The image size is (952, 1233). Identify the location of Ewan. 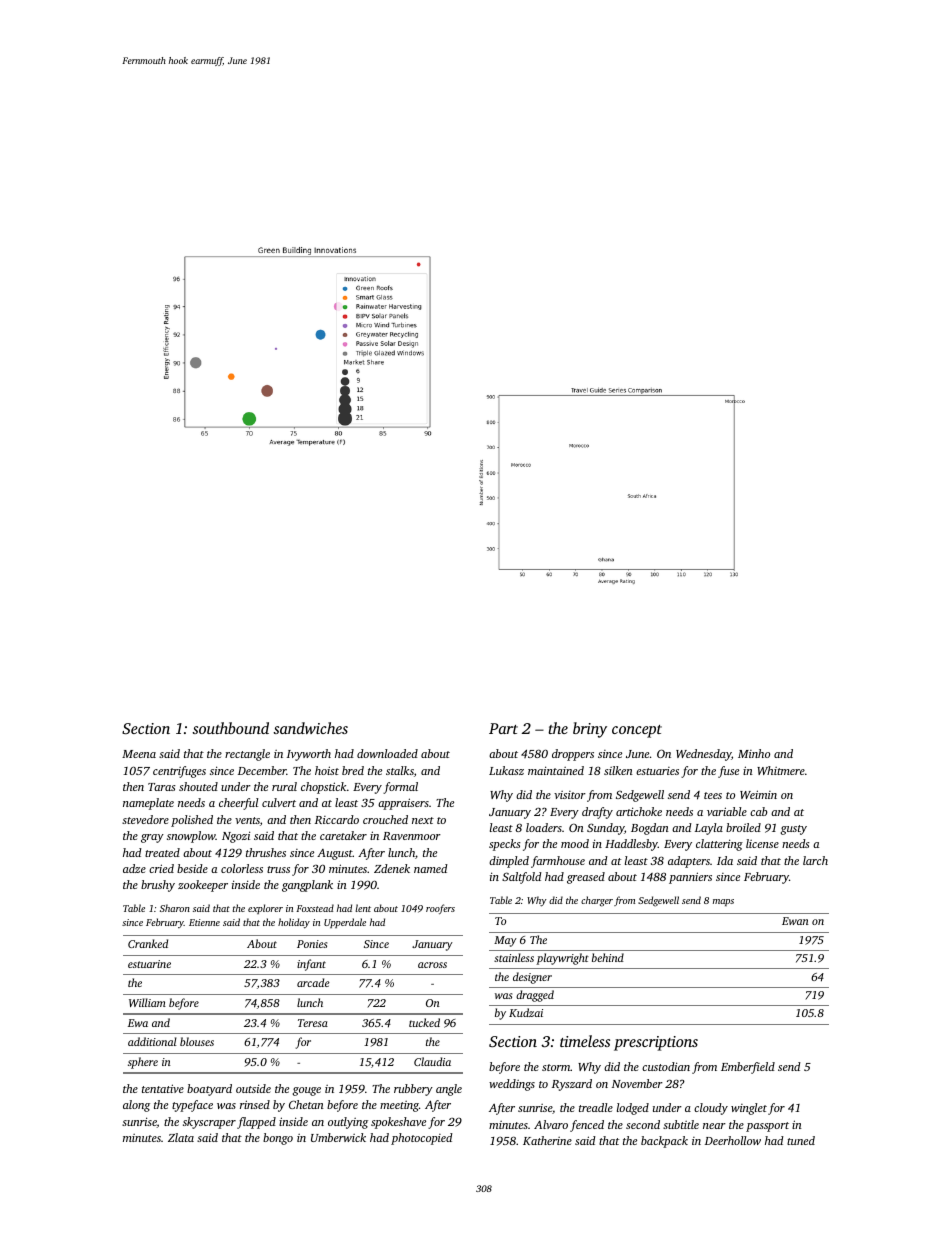
(795, 921).
